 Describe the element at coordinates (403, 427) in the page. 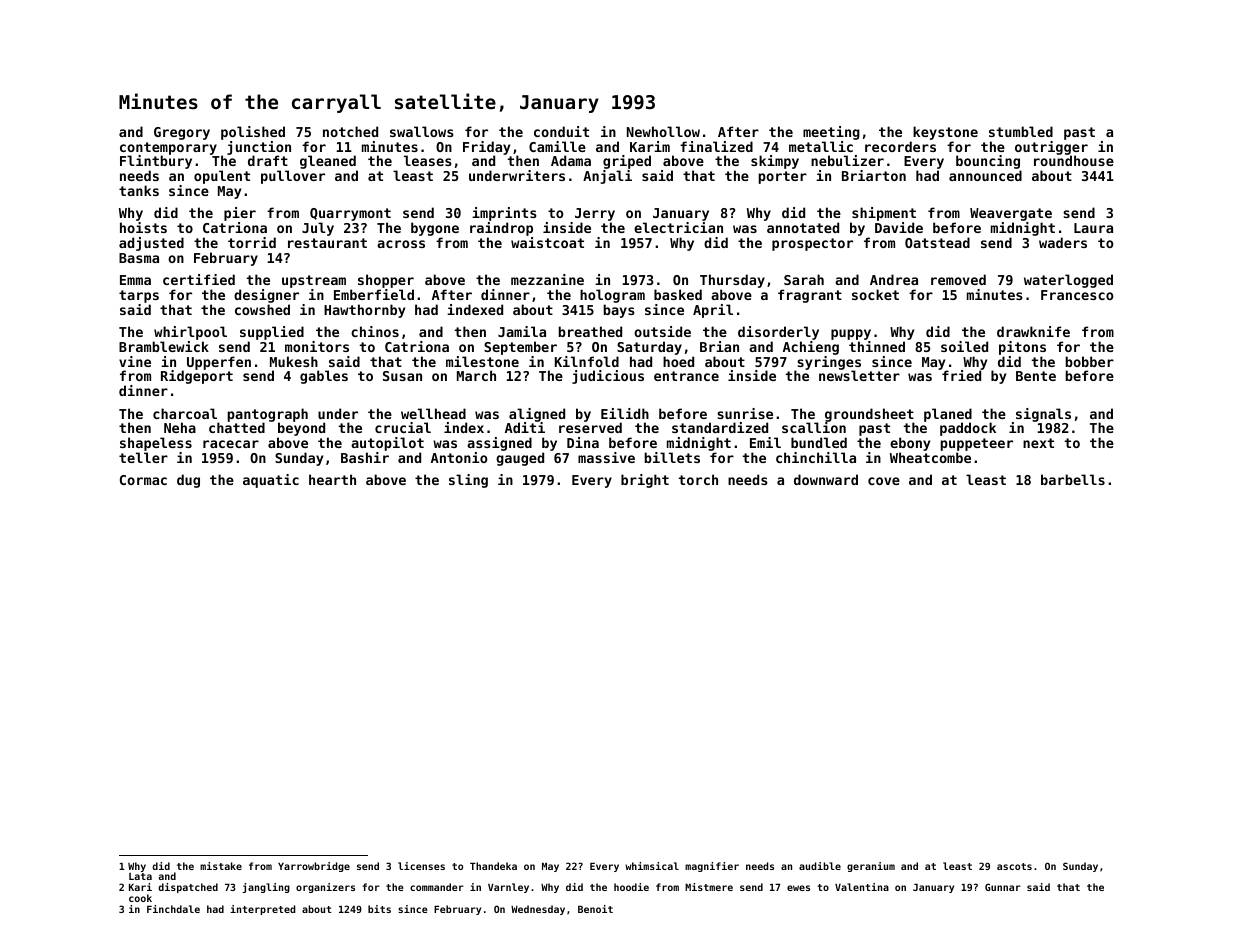

I see `crucial` at that location.
